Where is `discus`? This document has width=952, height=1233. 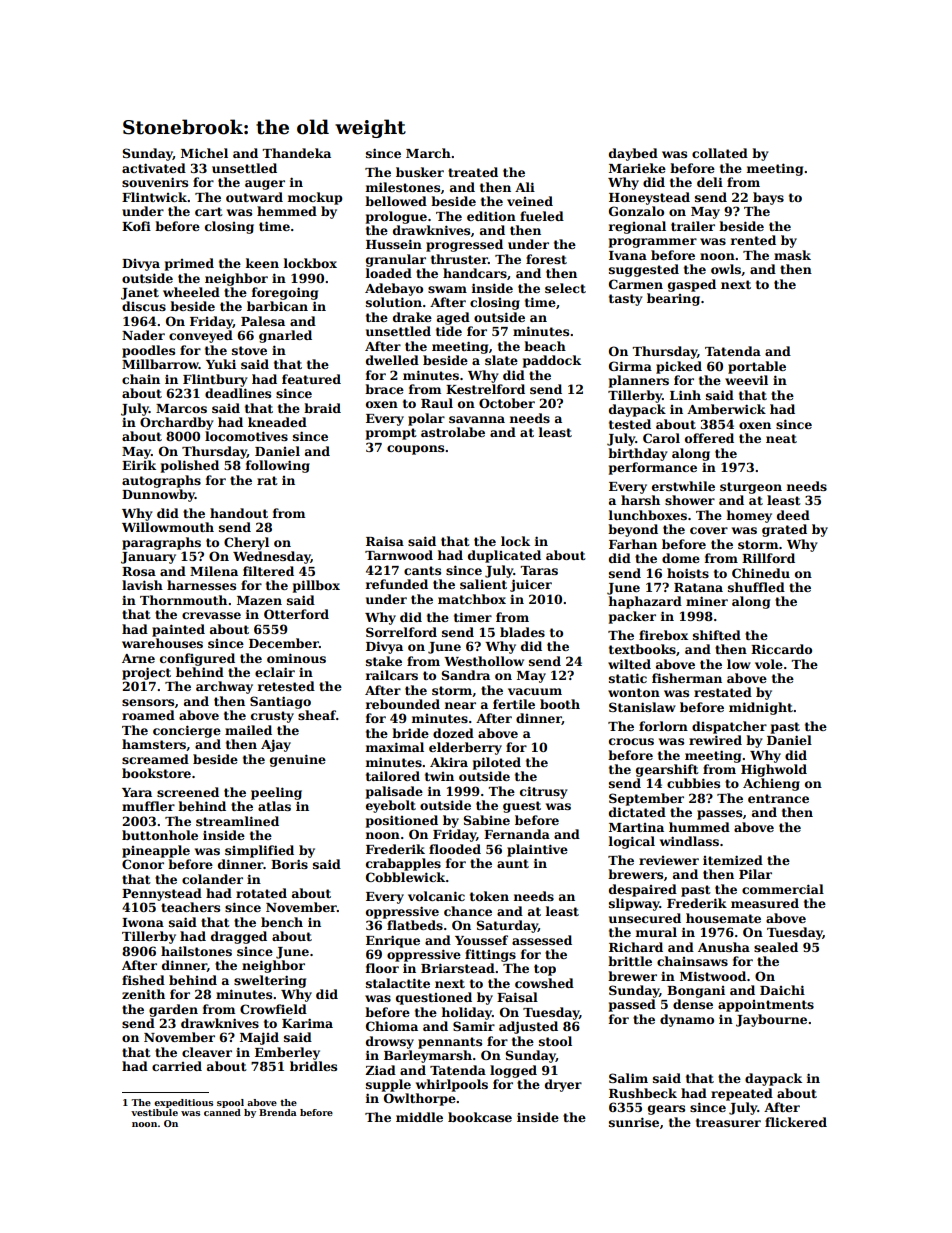 discus is located at coordinates (144, 306).
